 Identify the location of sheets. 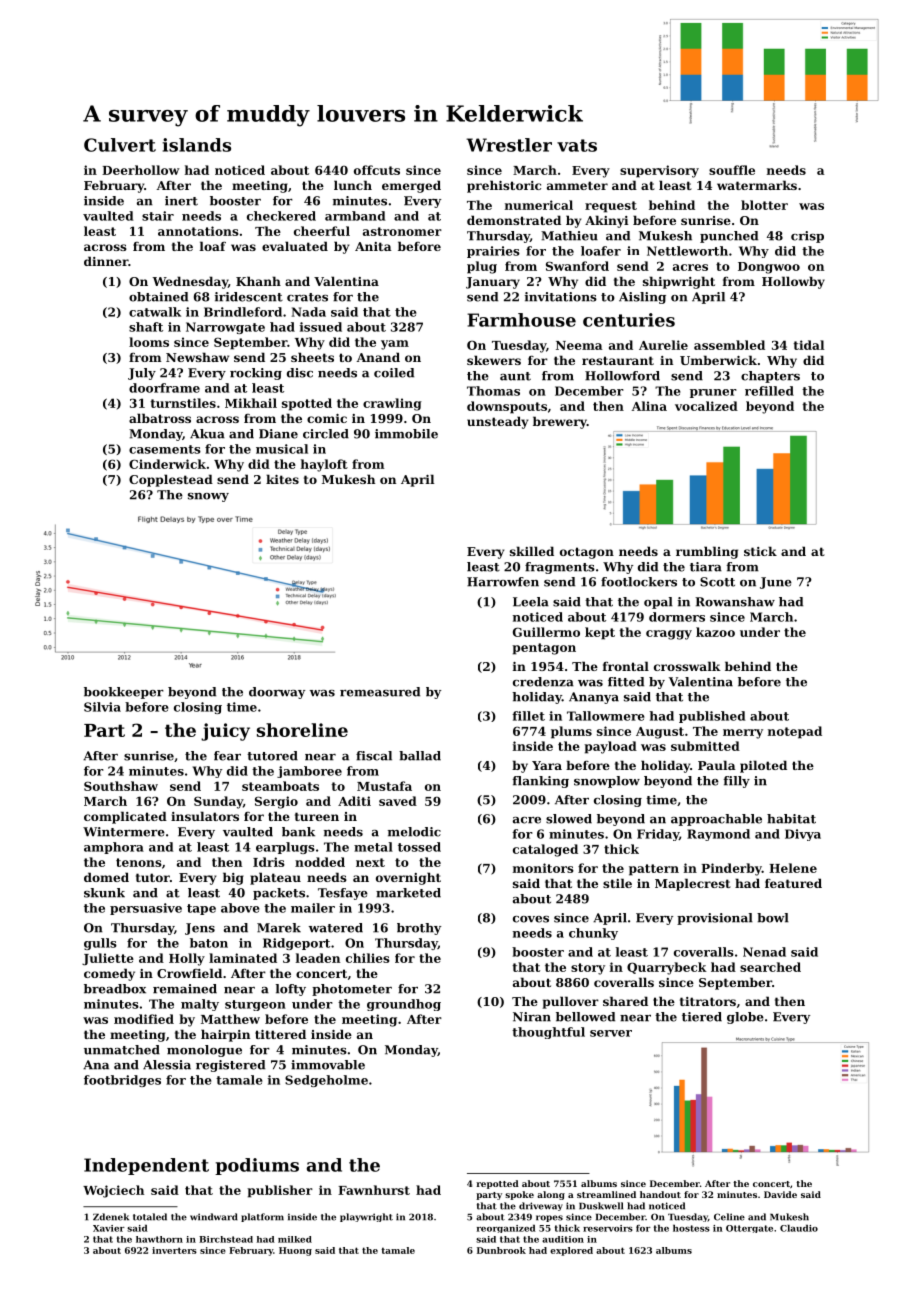
(312, 357).
